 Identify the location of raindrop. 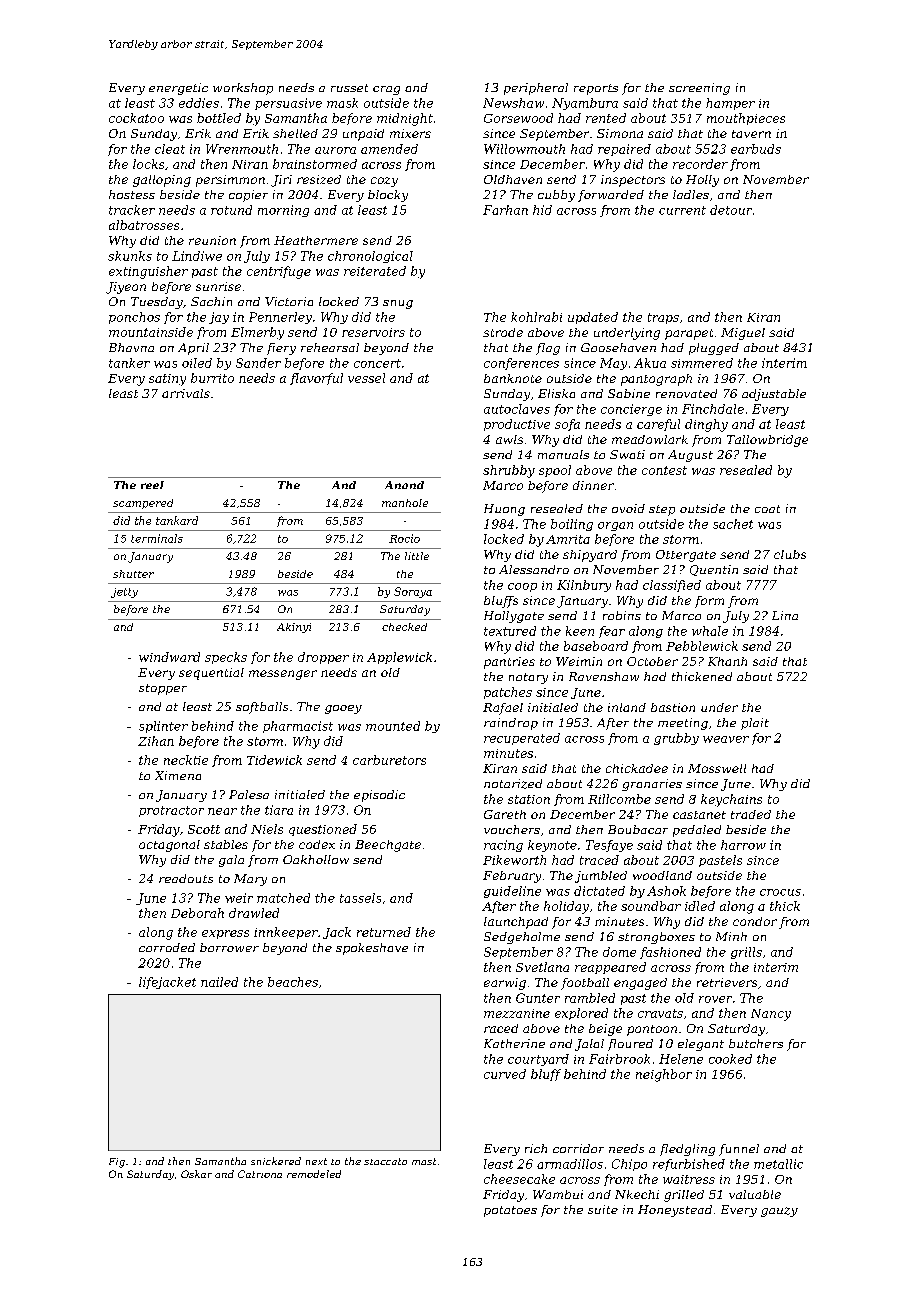
(511, 724).
